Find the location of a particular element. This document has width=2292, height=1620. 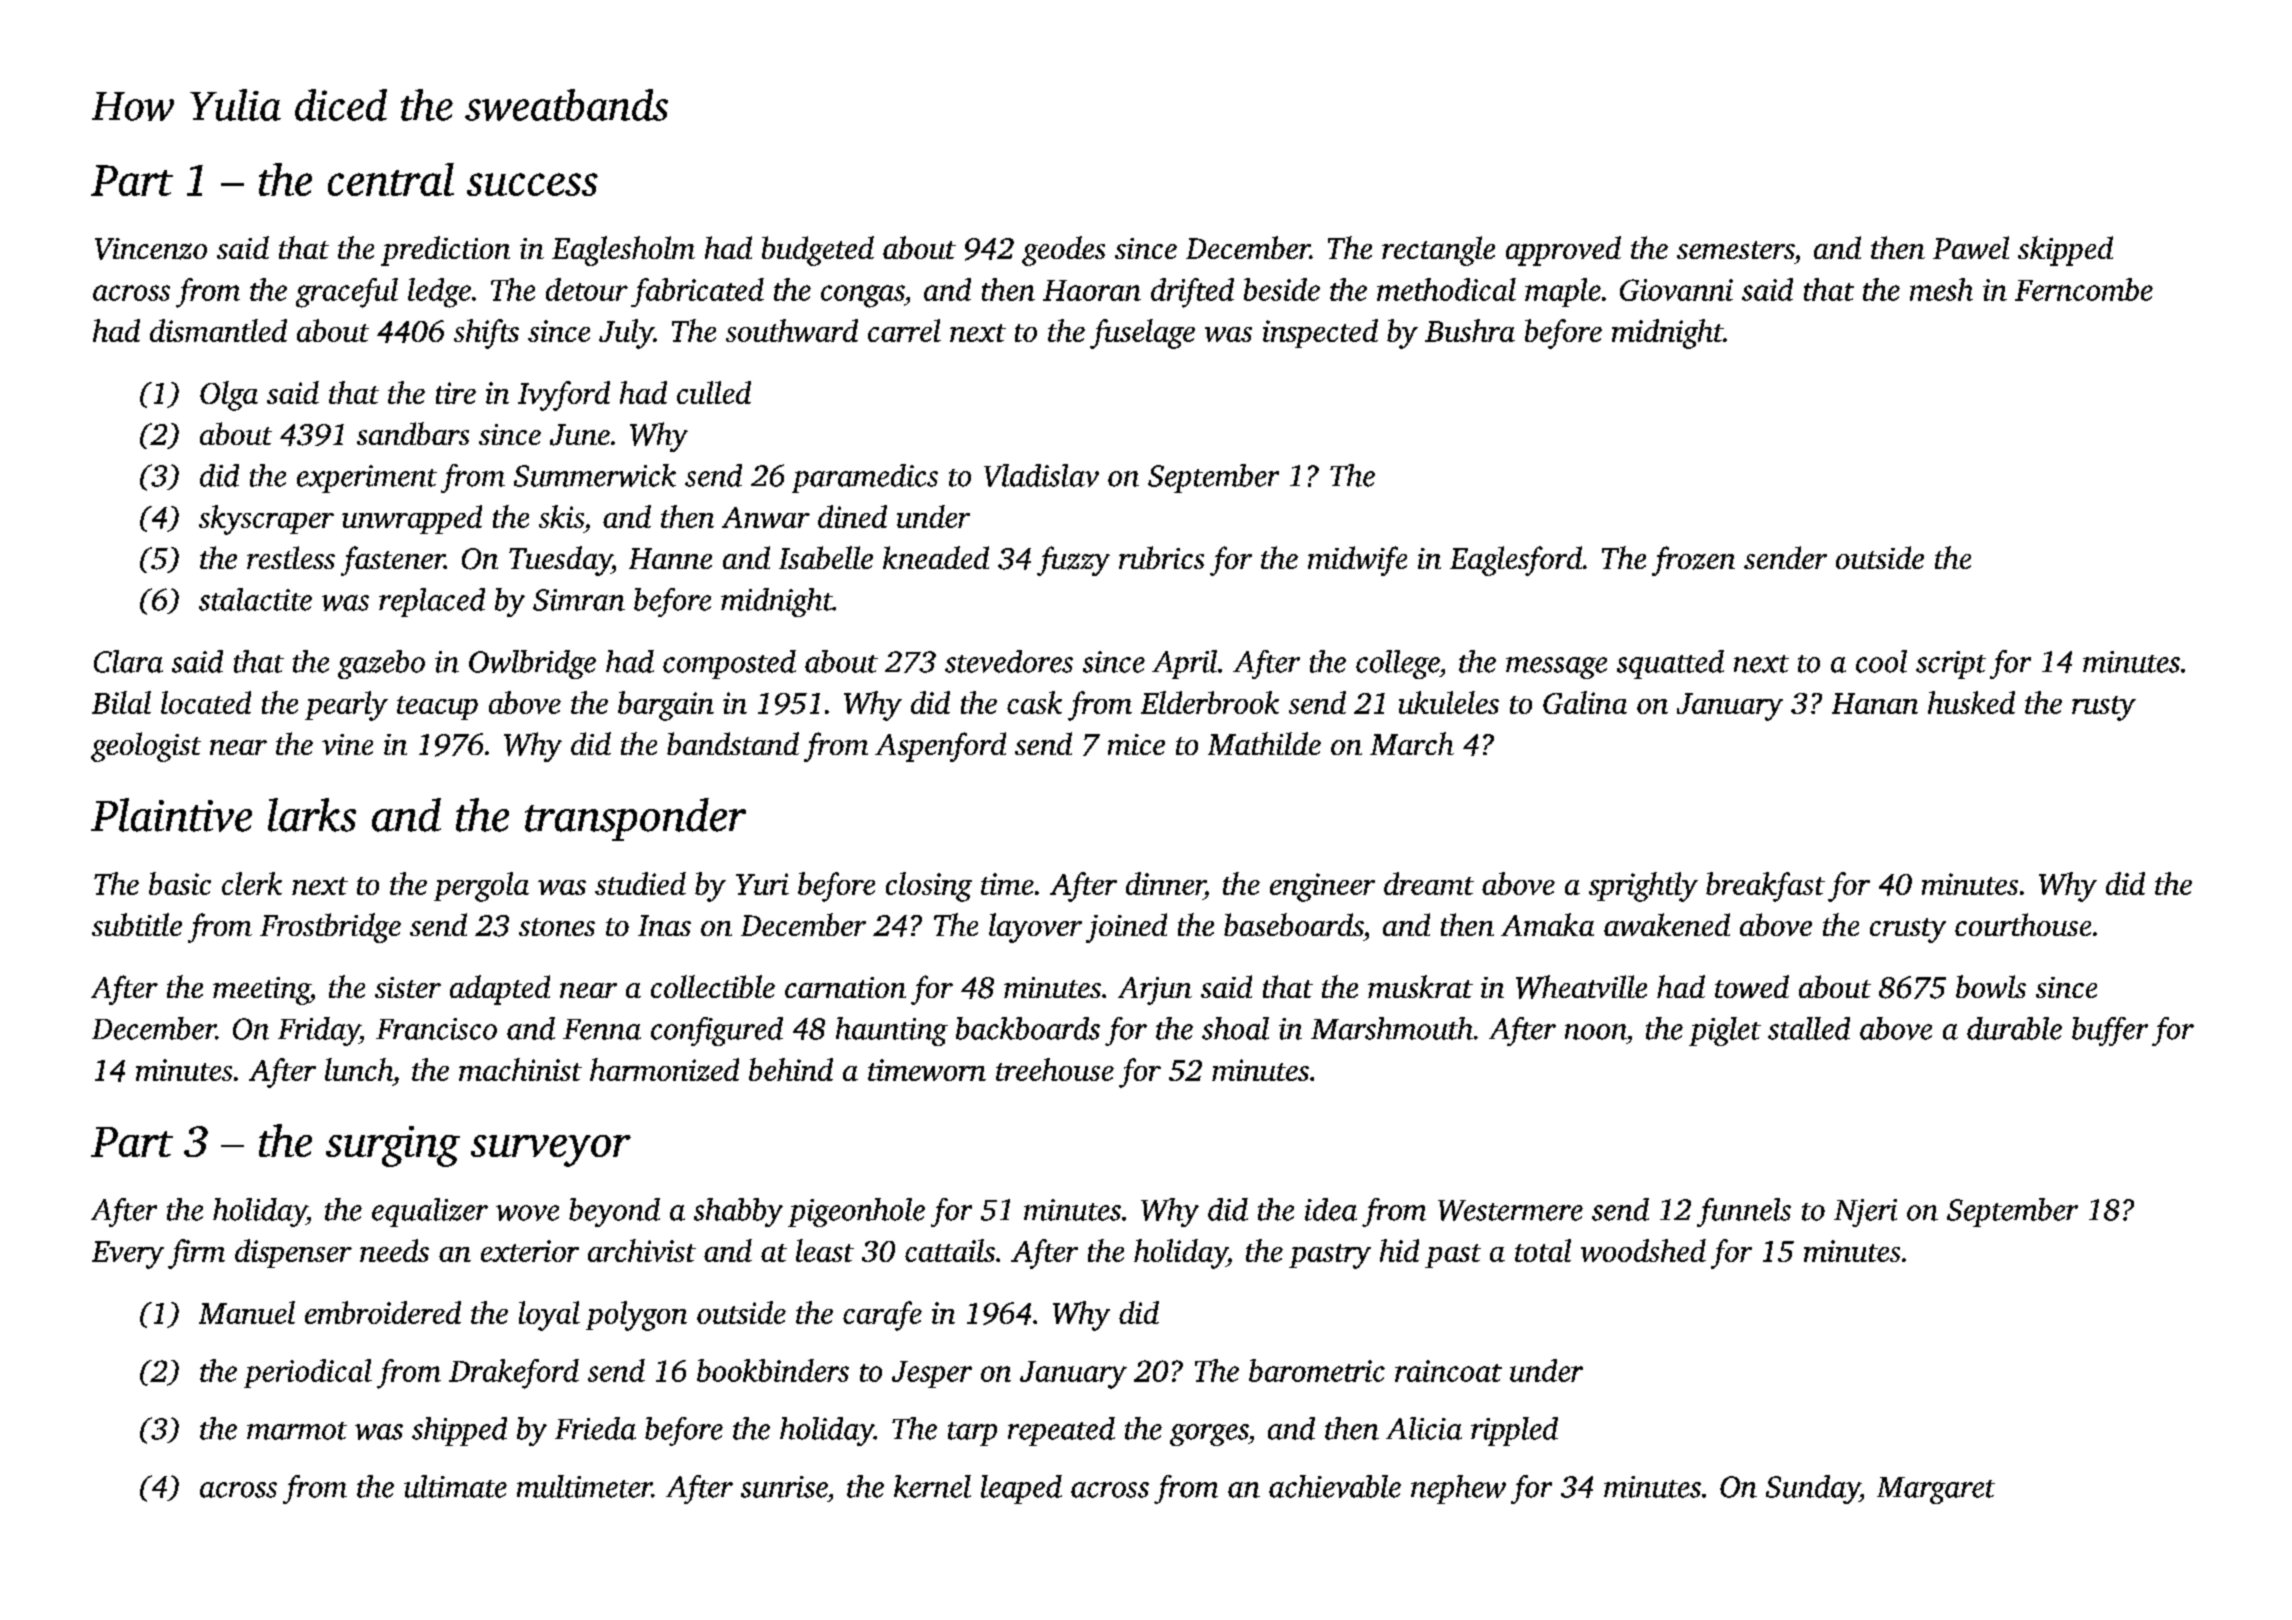

carnation is located at coordinates (845, 987).
